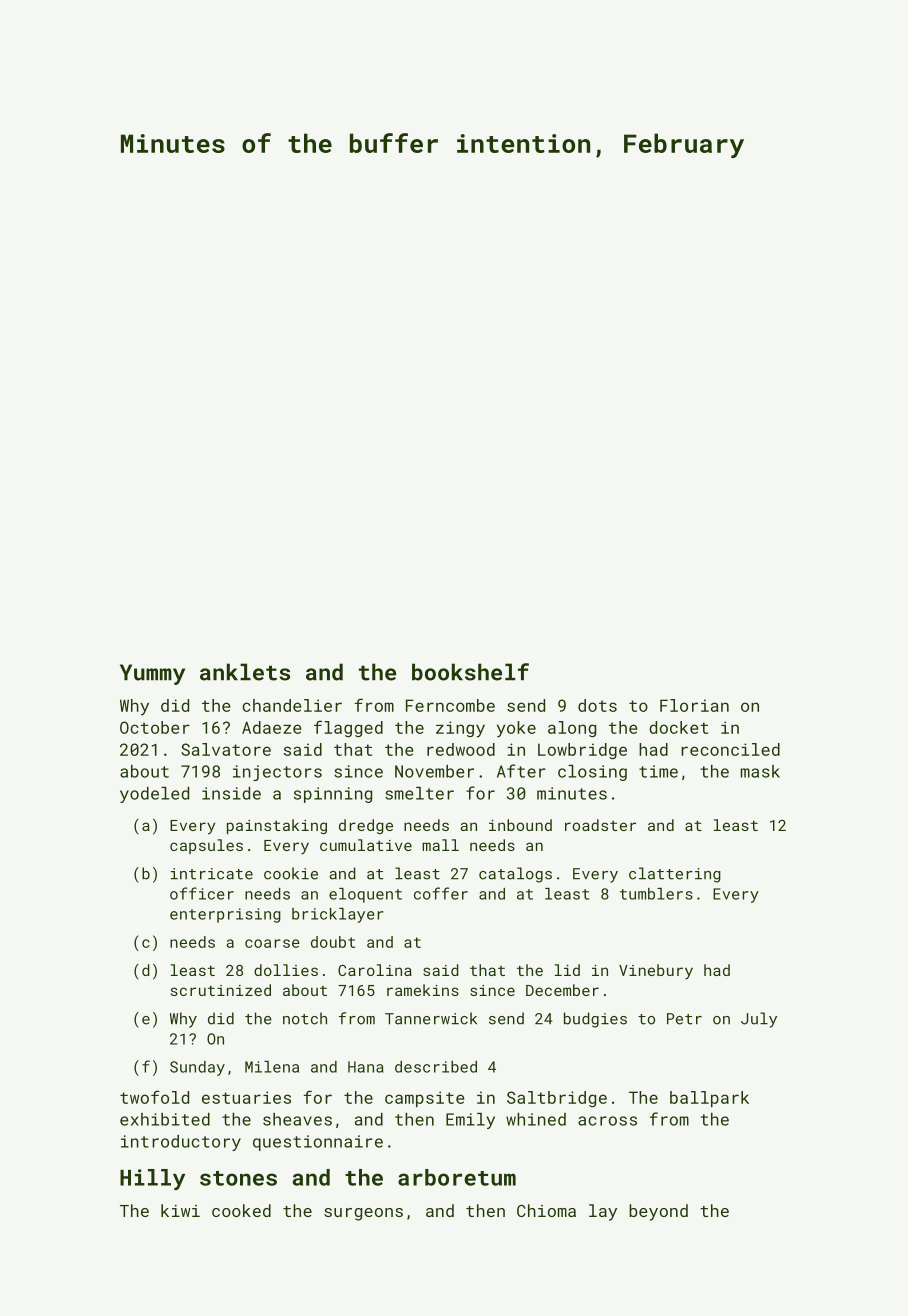  Describe the element at coordinates (595, 1020) in the screenshot. I see `budgies` at that location.
